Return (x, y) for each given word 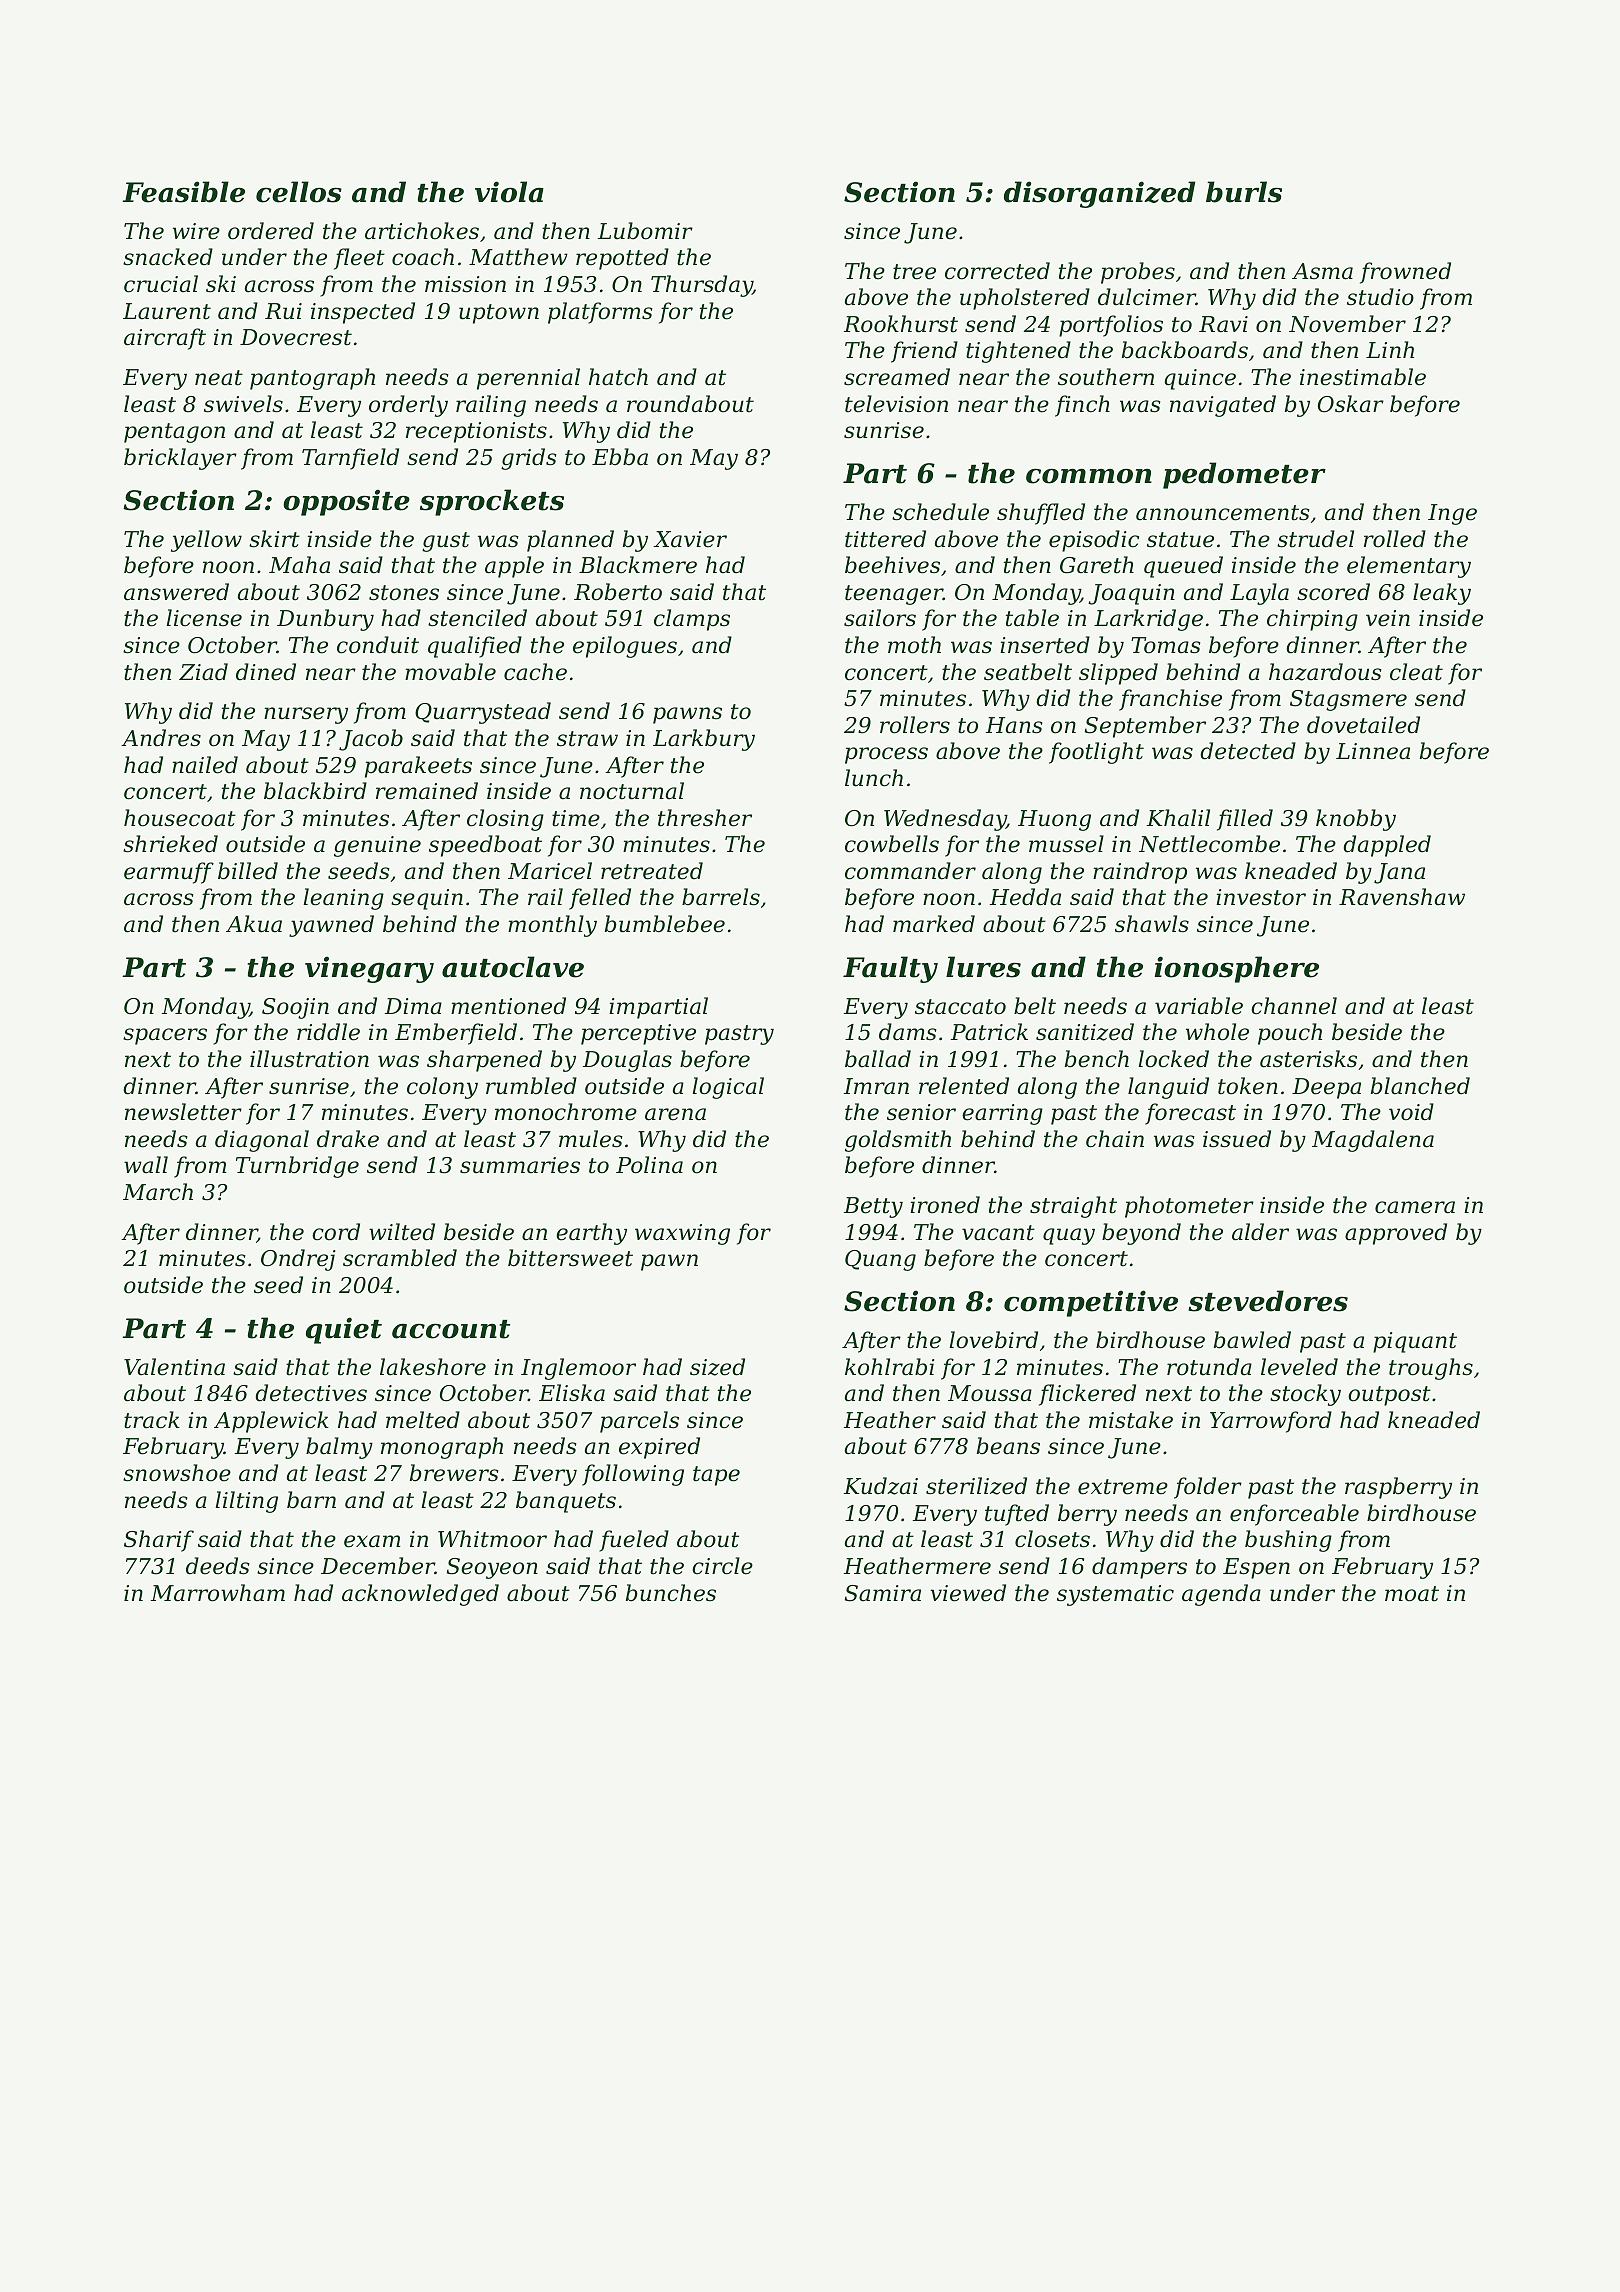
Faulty (890, 969)
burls (1244, 192)
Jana (1399, 873)
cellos (299, 192)
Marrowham (218, 1593)
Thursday (702, 286)
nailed (205, 765)
